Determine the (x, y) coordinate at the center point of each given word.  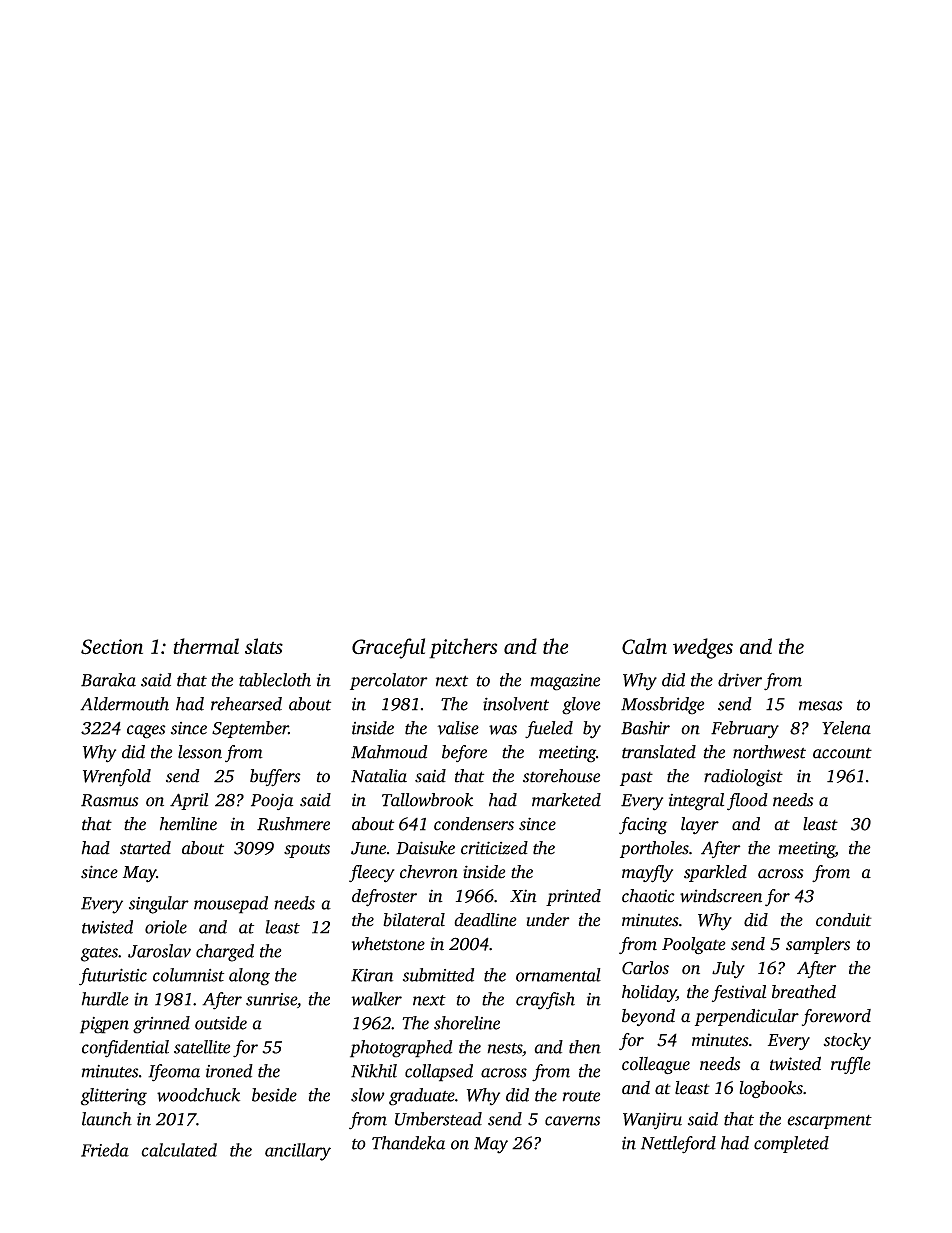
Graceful (388, 648)
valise (458, 728)
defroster (384, 898)
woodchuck (198, 1095)
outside (221, 1023)
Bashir (645, 728)
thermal (206, 646)
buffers (275, 778)
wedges (703, 648)
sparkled (715, 873)
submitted (438, 975)
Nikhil (374, 1071)
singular (159, 905)
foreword (836, 1017)
